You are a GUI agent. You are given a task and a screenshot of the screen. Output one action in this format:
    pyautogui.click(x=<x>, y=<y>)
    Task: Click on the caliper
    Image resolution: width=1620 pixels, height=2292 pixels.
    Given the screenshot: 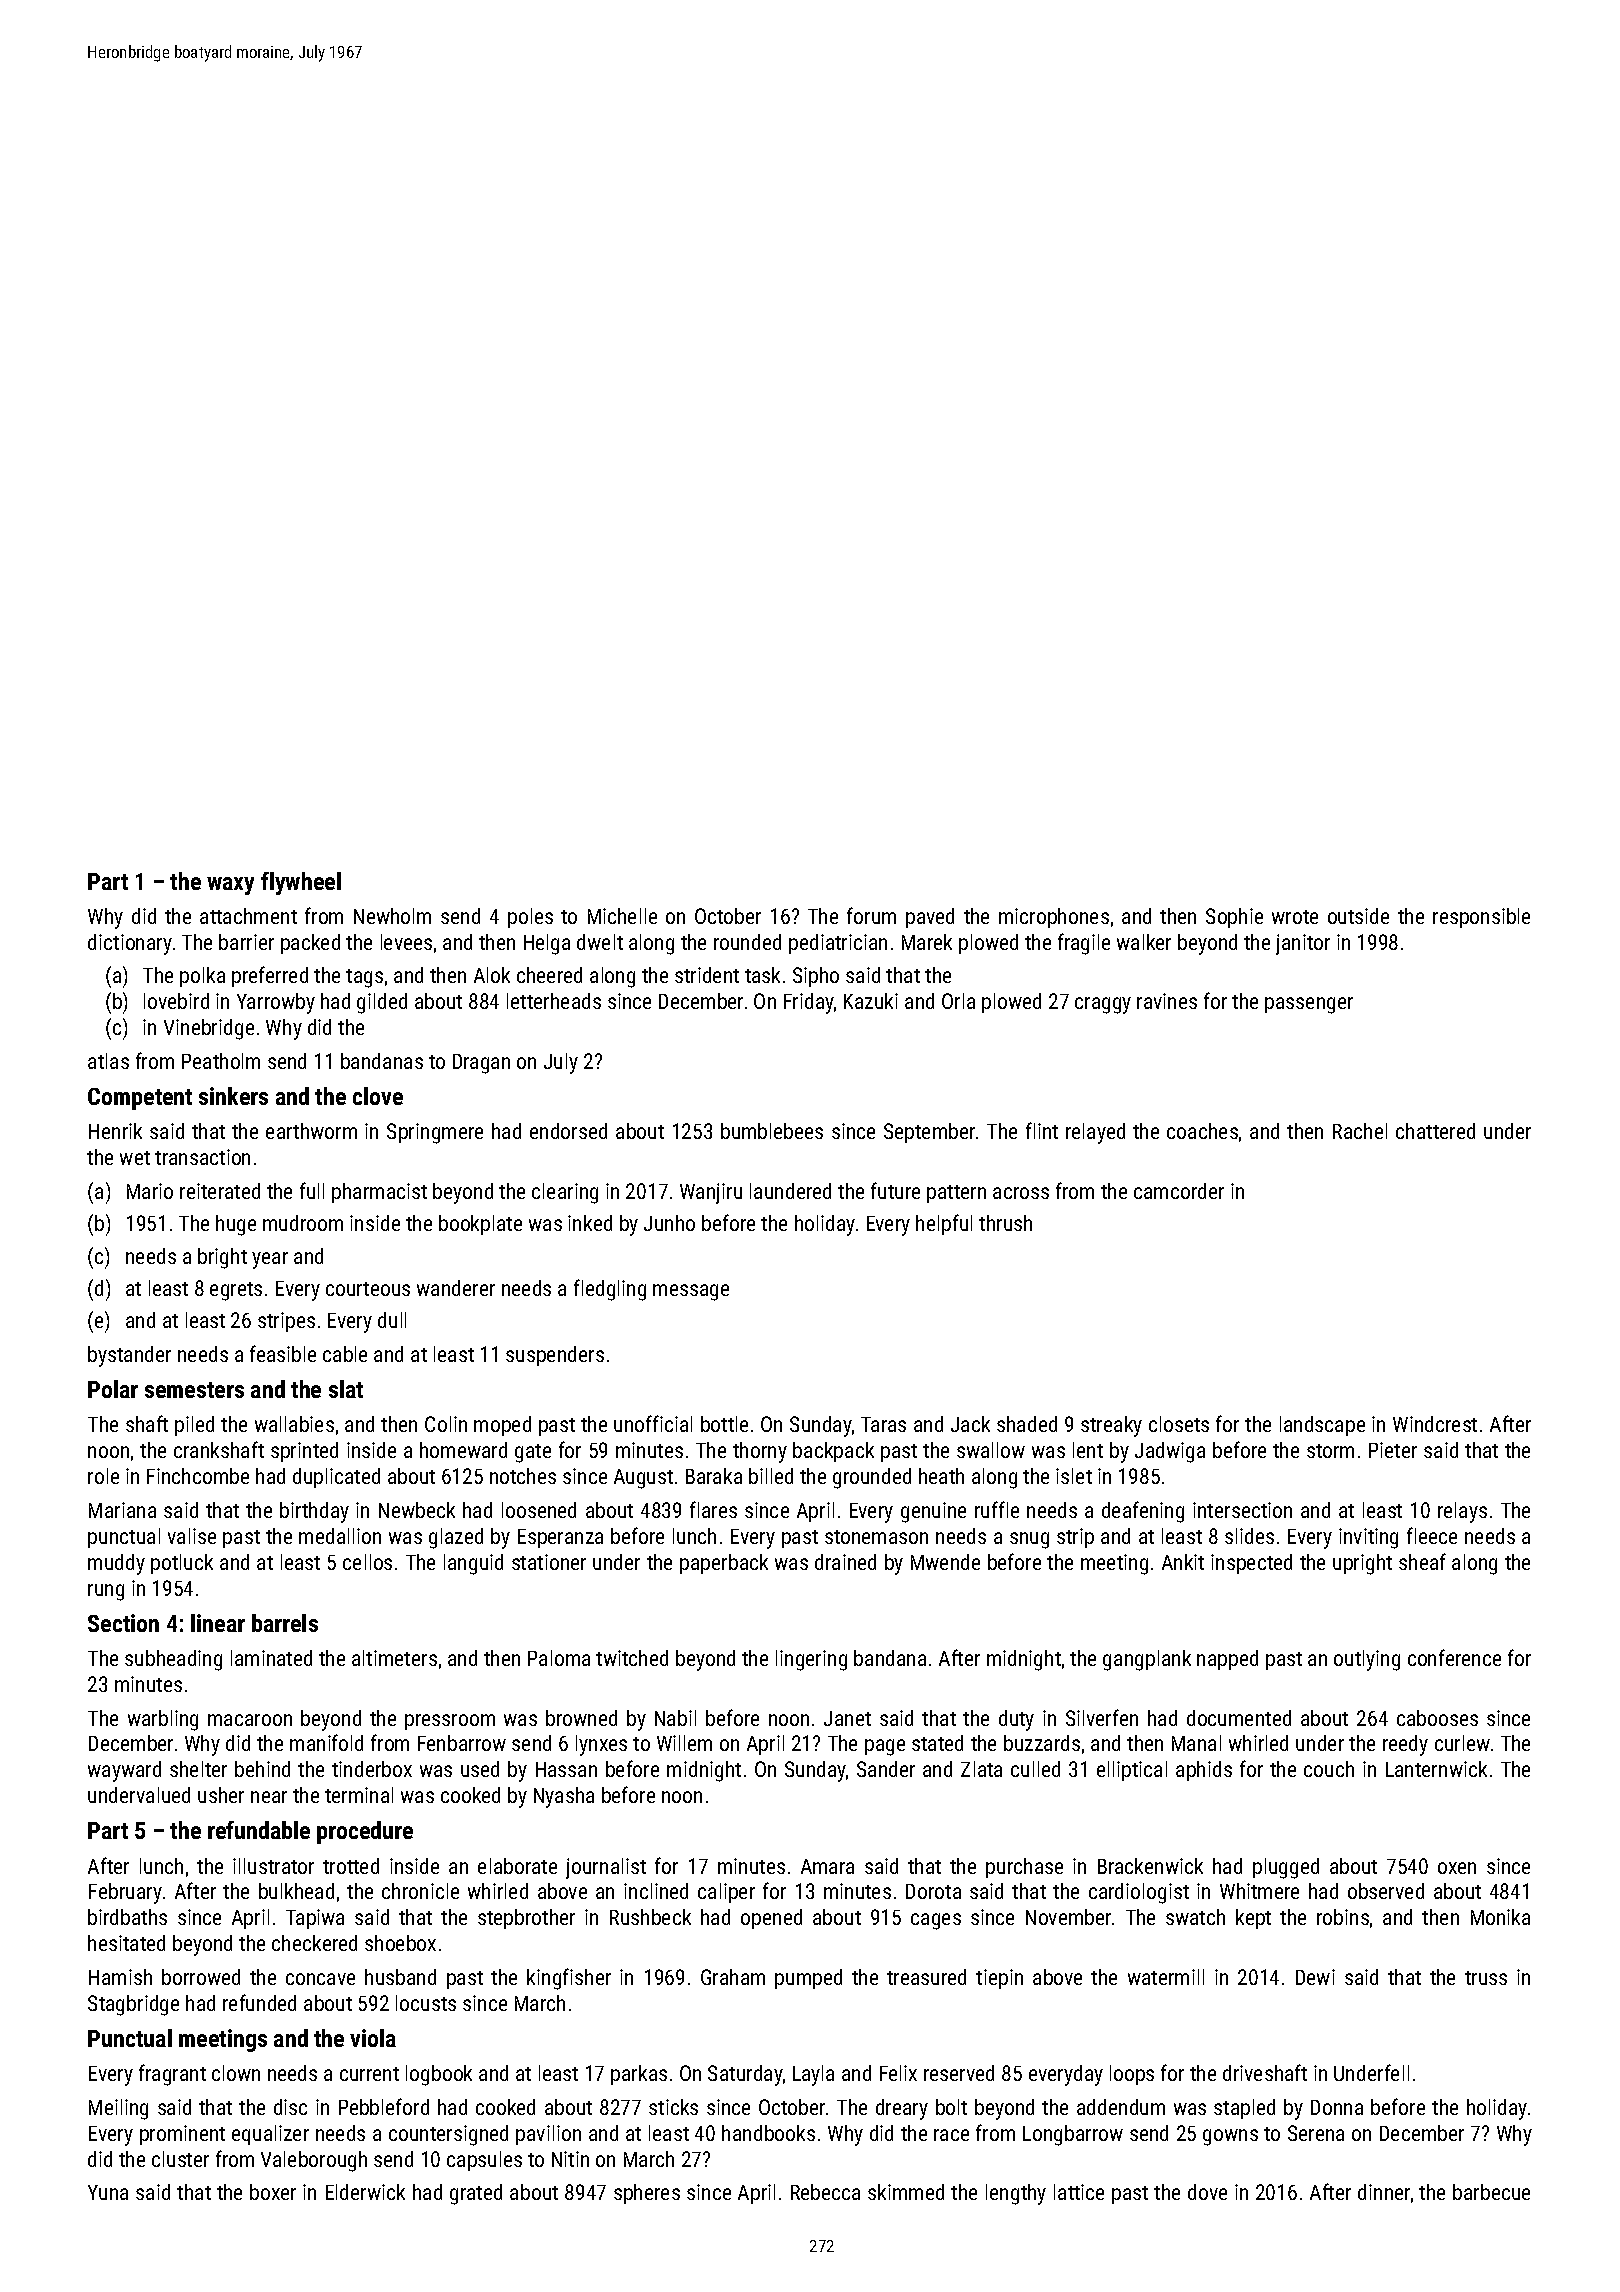 What is the action you would take?
    pyautogui.click(x=726, y=1893)
